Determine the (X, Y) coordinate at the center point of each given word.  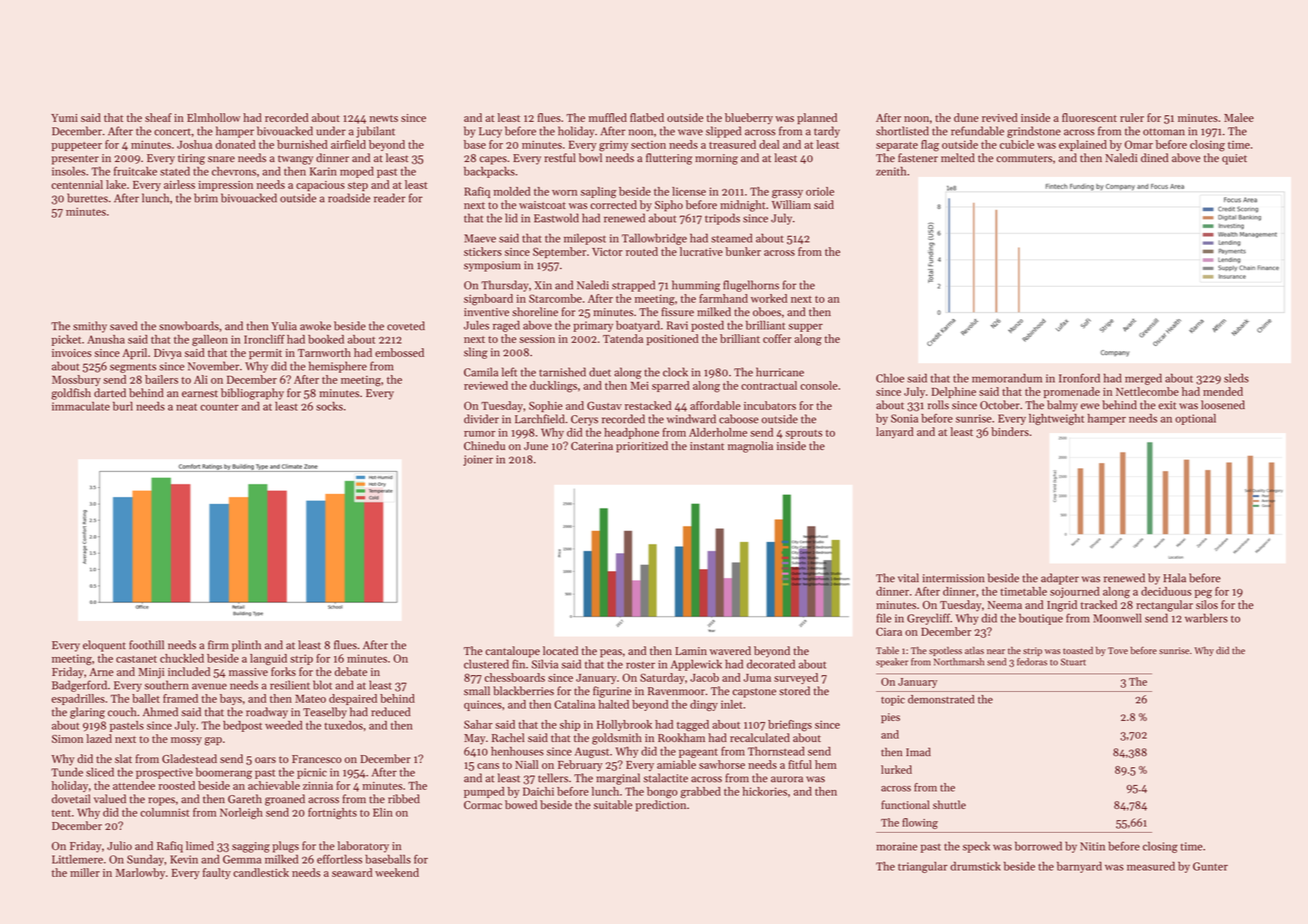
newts (384, 118)
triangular (923, 867)
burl (123, 406)
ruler (1132, 117)
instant (707, 446)
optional (1195, 419)
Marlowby (140, 873)
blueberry (749, 119)
